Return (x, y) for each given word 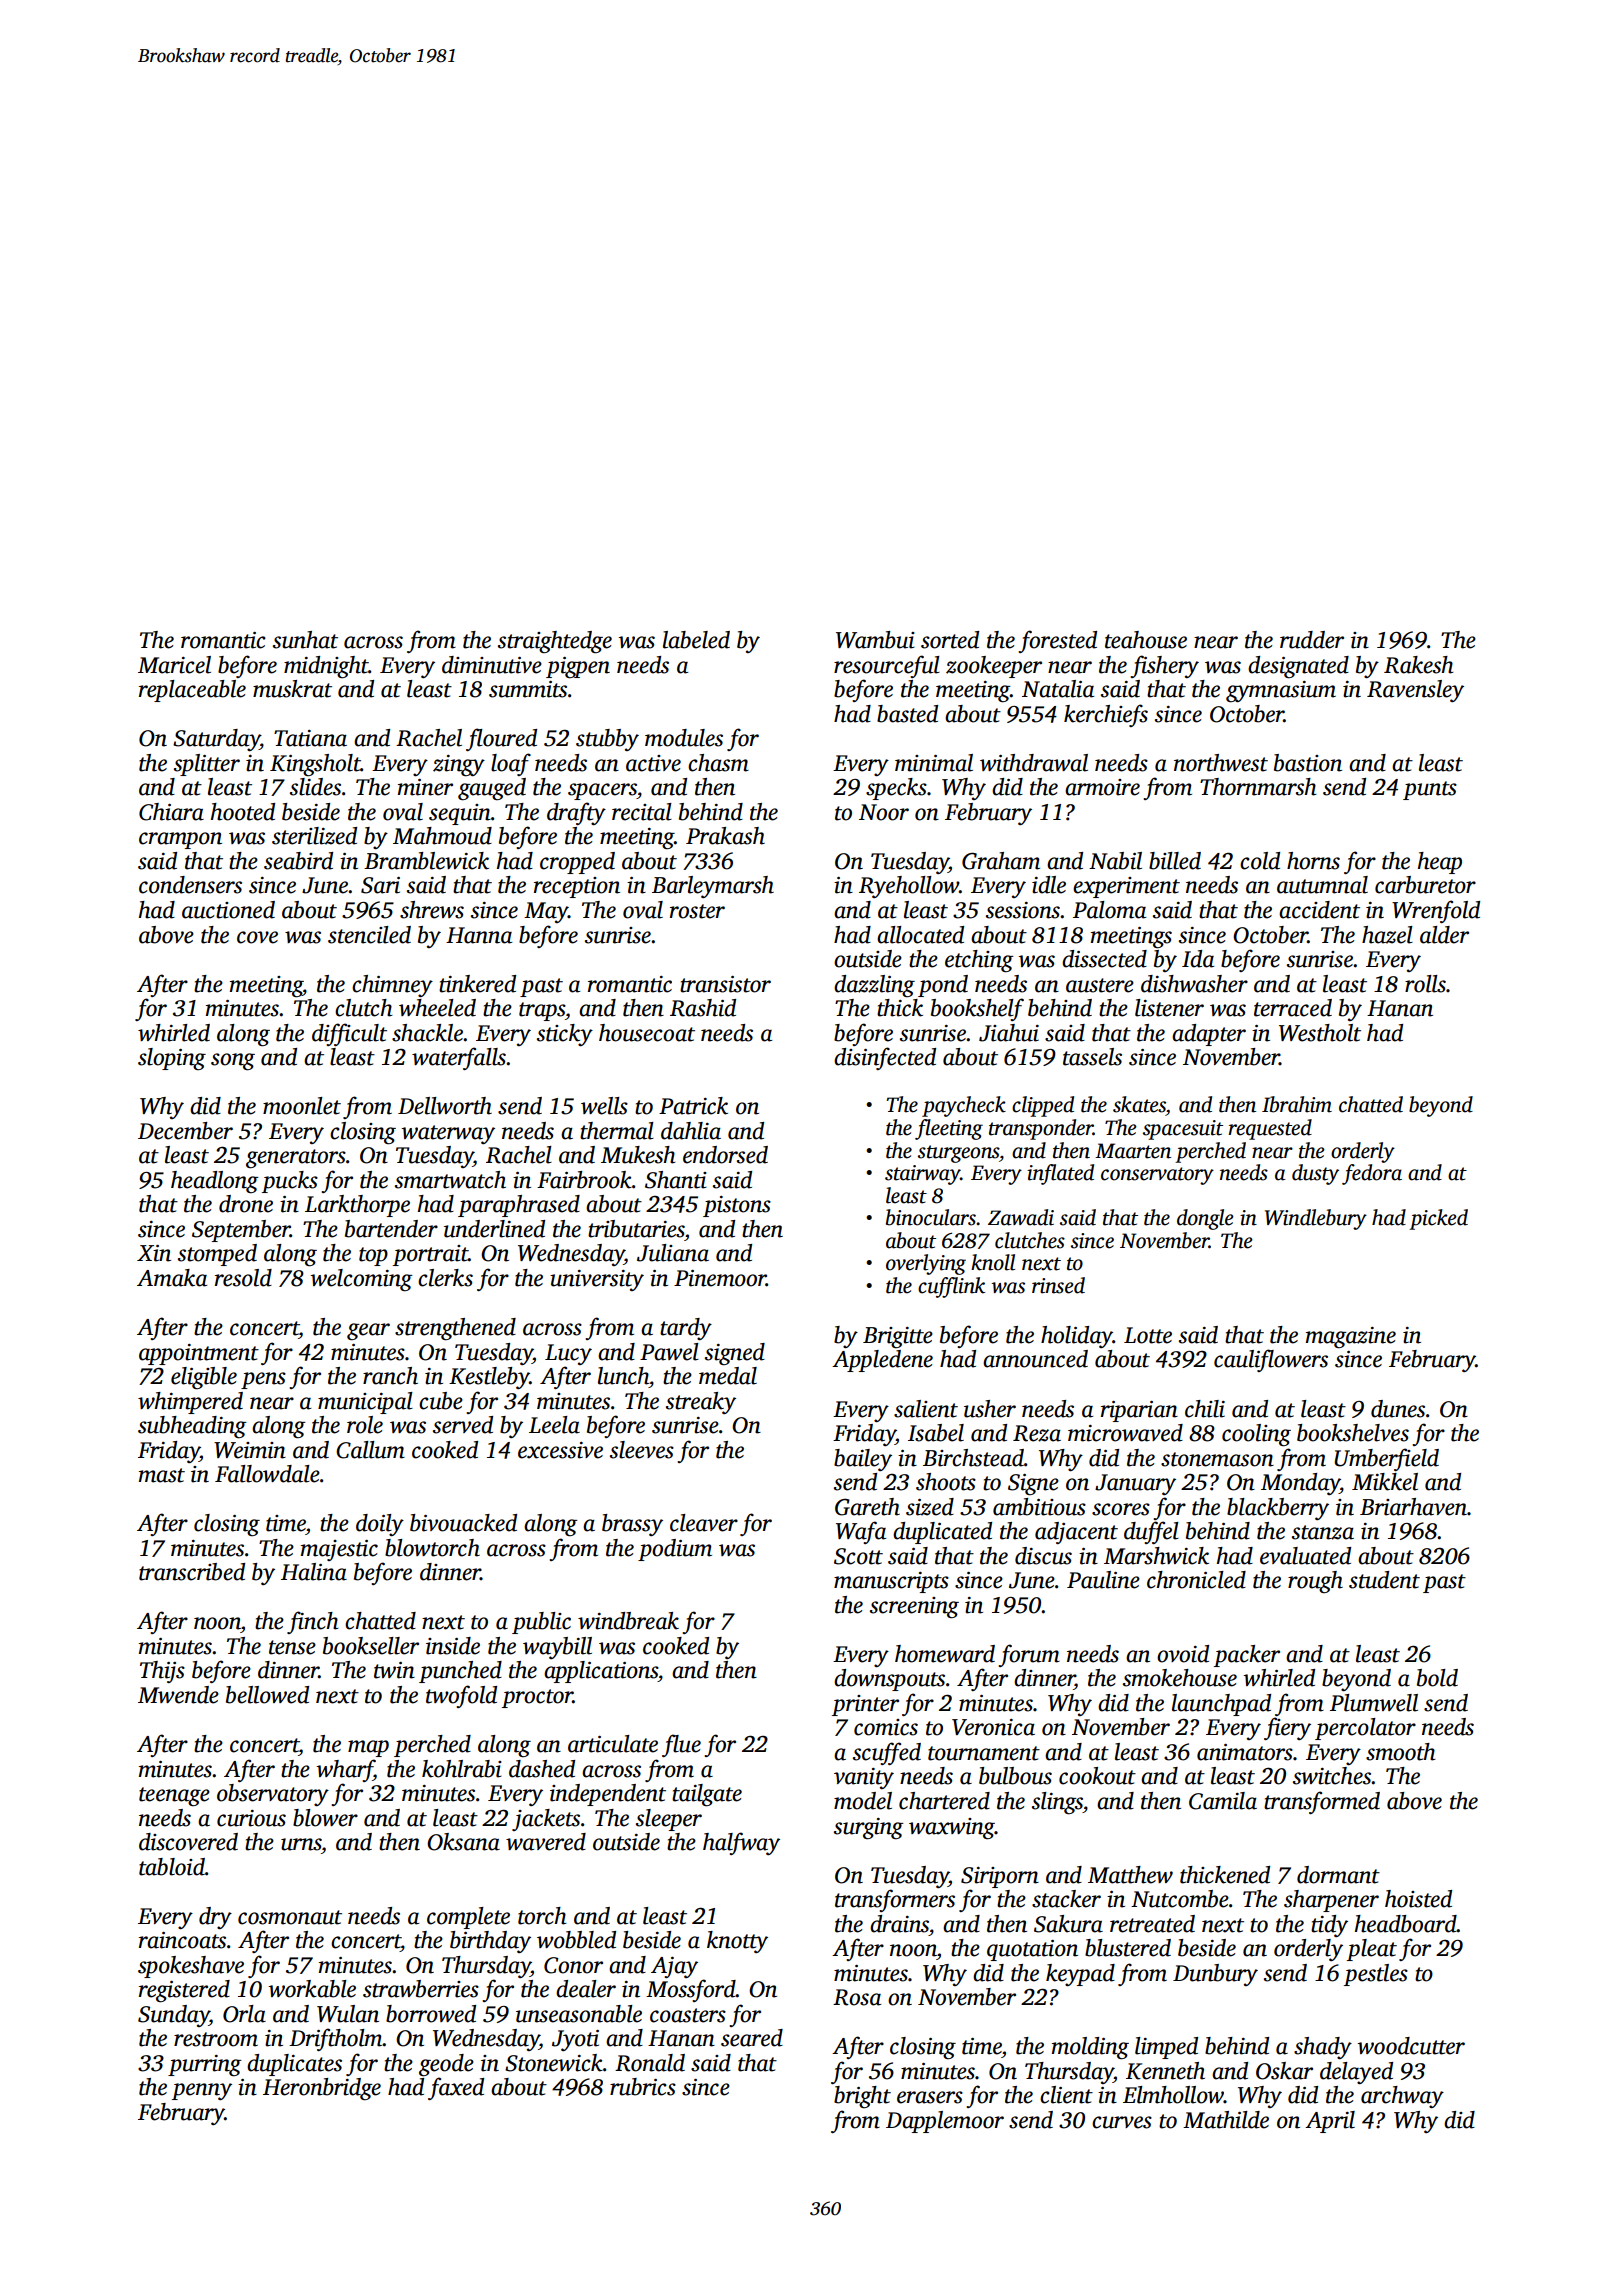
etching (979, 961)
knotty (737, 1942)
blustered (1128, 1948)
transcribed (192, 1572)
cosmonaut (290, 1917)
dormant (1338, 1875)
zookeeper (994, 667)
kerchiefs (1106, 715)
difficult (349, 1034)
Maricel (174, 665)
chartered (944, 1801)
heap (1440, 863)
